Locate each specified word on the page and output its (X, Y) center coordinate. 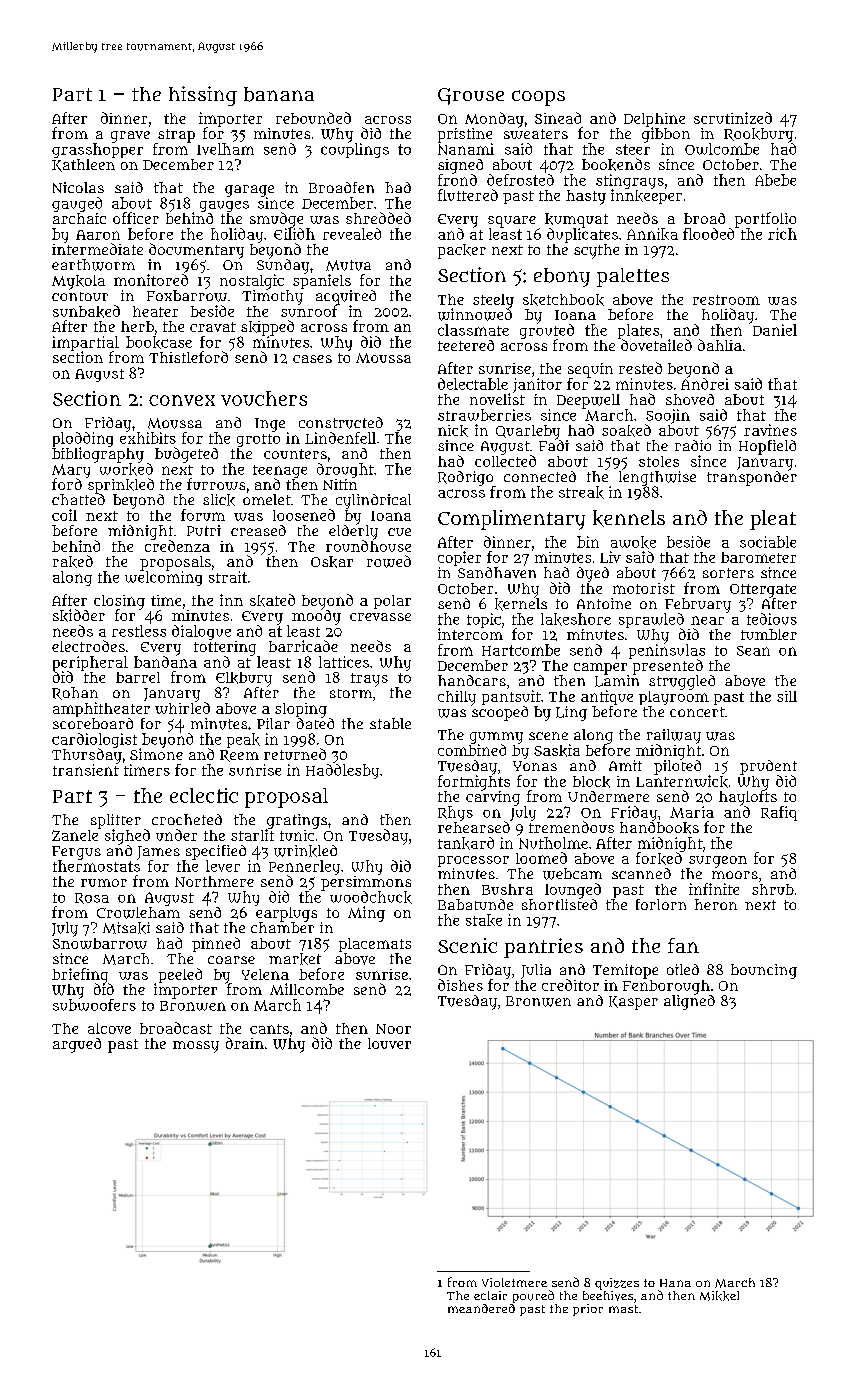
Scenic (467, 945)
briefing (80, 975)
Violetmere (514, 1282)
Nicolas (78, 187)
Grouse (471, 96)
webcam (572, 874)
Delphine (654, 120)
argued (77, 1045)
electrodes (88, 646)
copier (459, 558)
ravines (770, 430)
